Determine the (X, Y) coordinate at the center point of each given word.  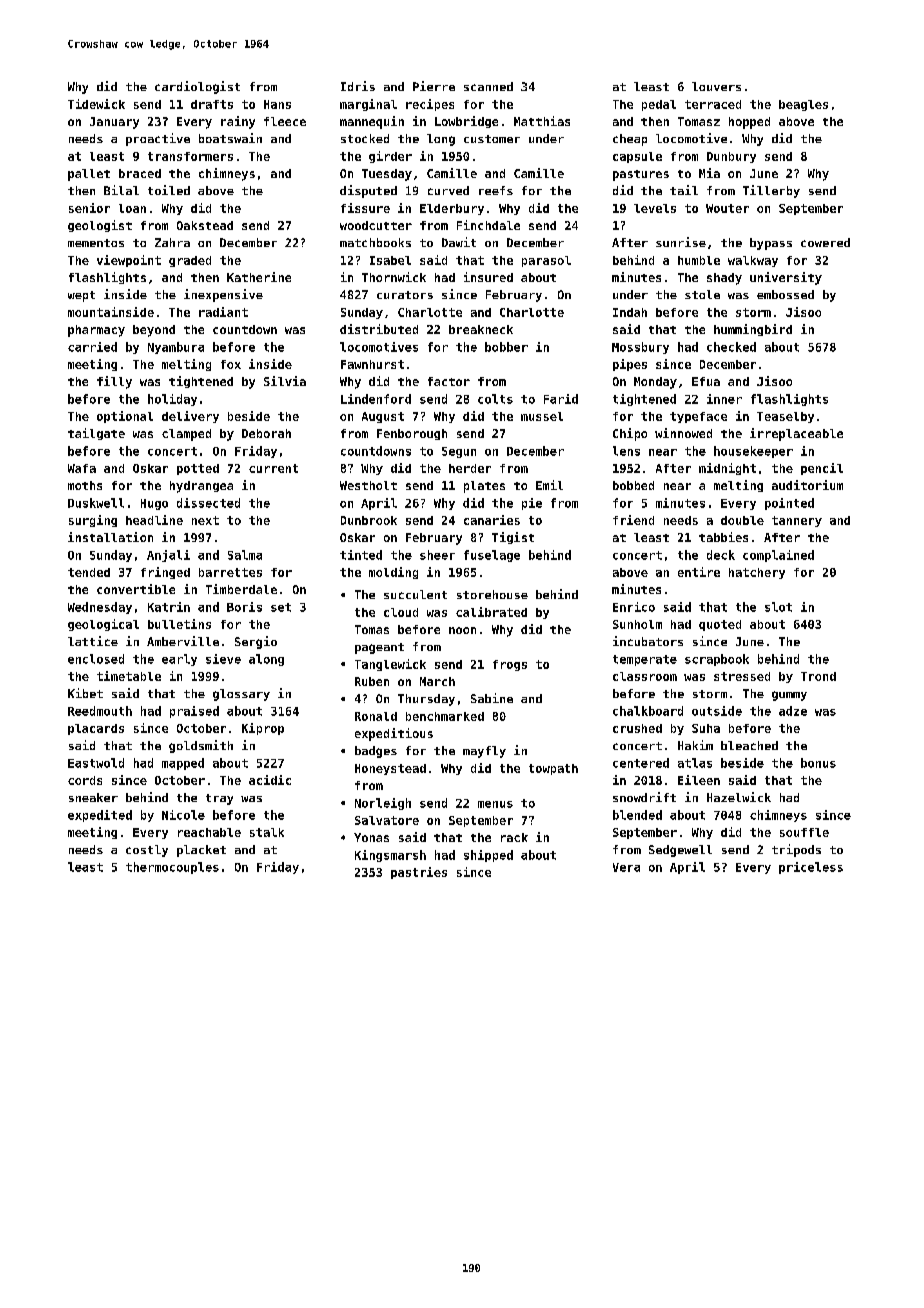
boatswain (230, 138)
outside (717, 711)
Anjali (168, 556)
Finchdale (488, 225)
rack (514, 837)
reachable (209, 832)
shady (724, 279)
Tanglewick (390, 665)
